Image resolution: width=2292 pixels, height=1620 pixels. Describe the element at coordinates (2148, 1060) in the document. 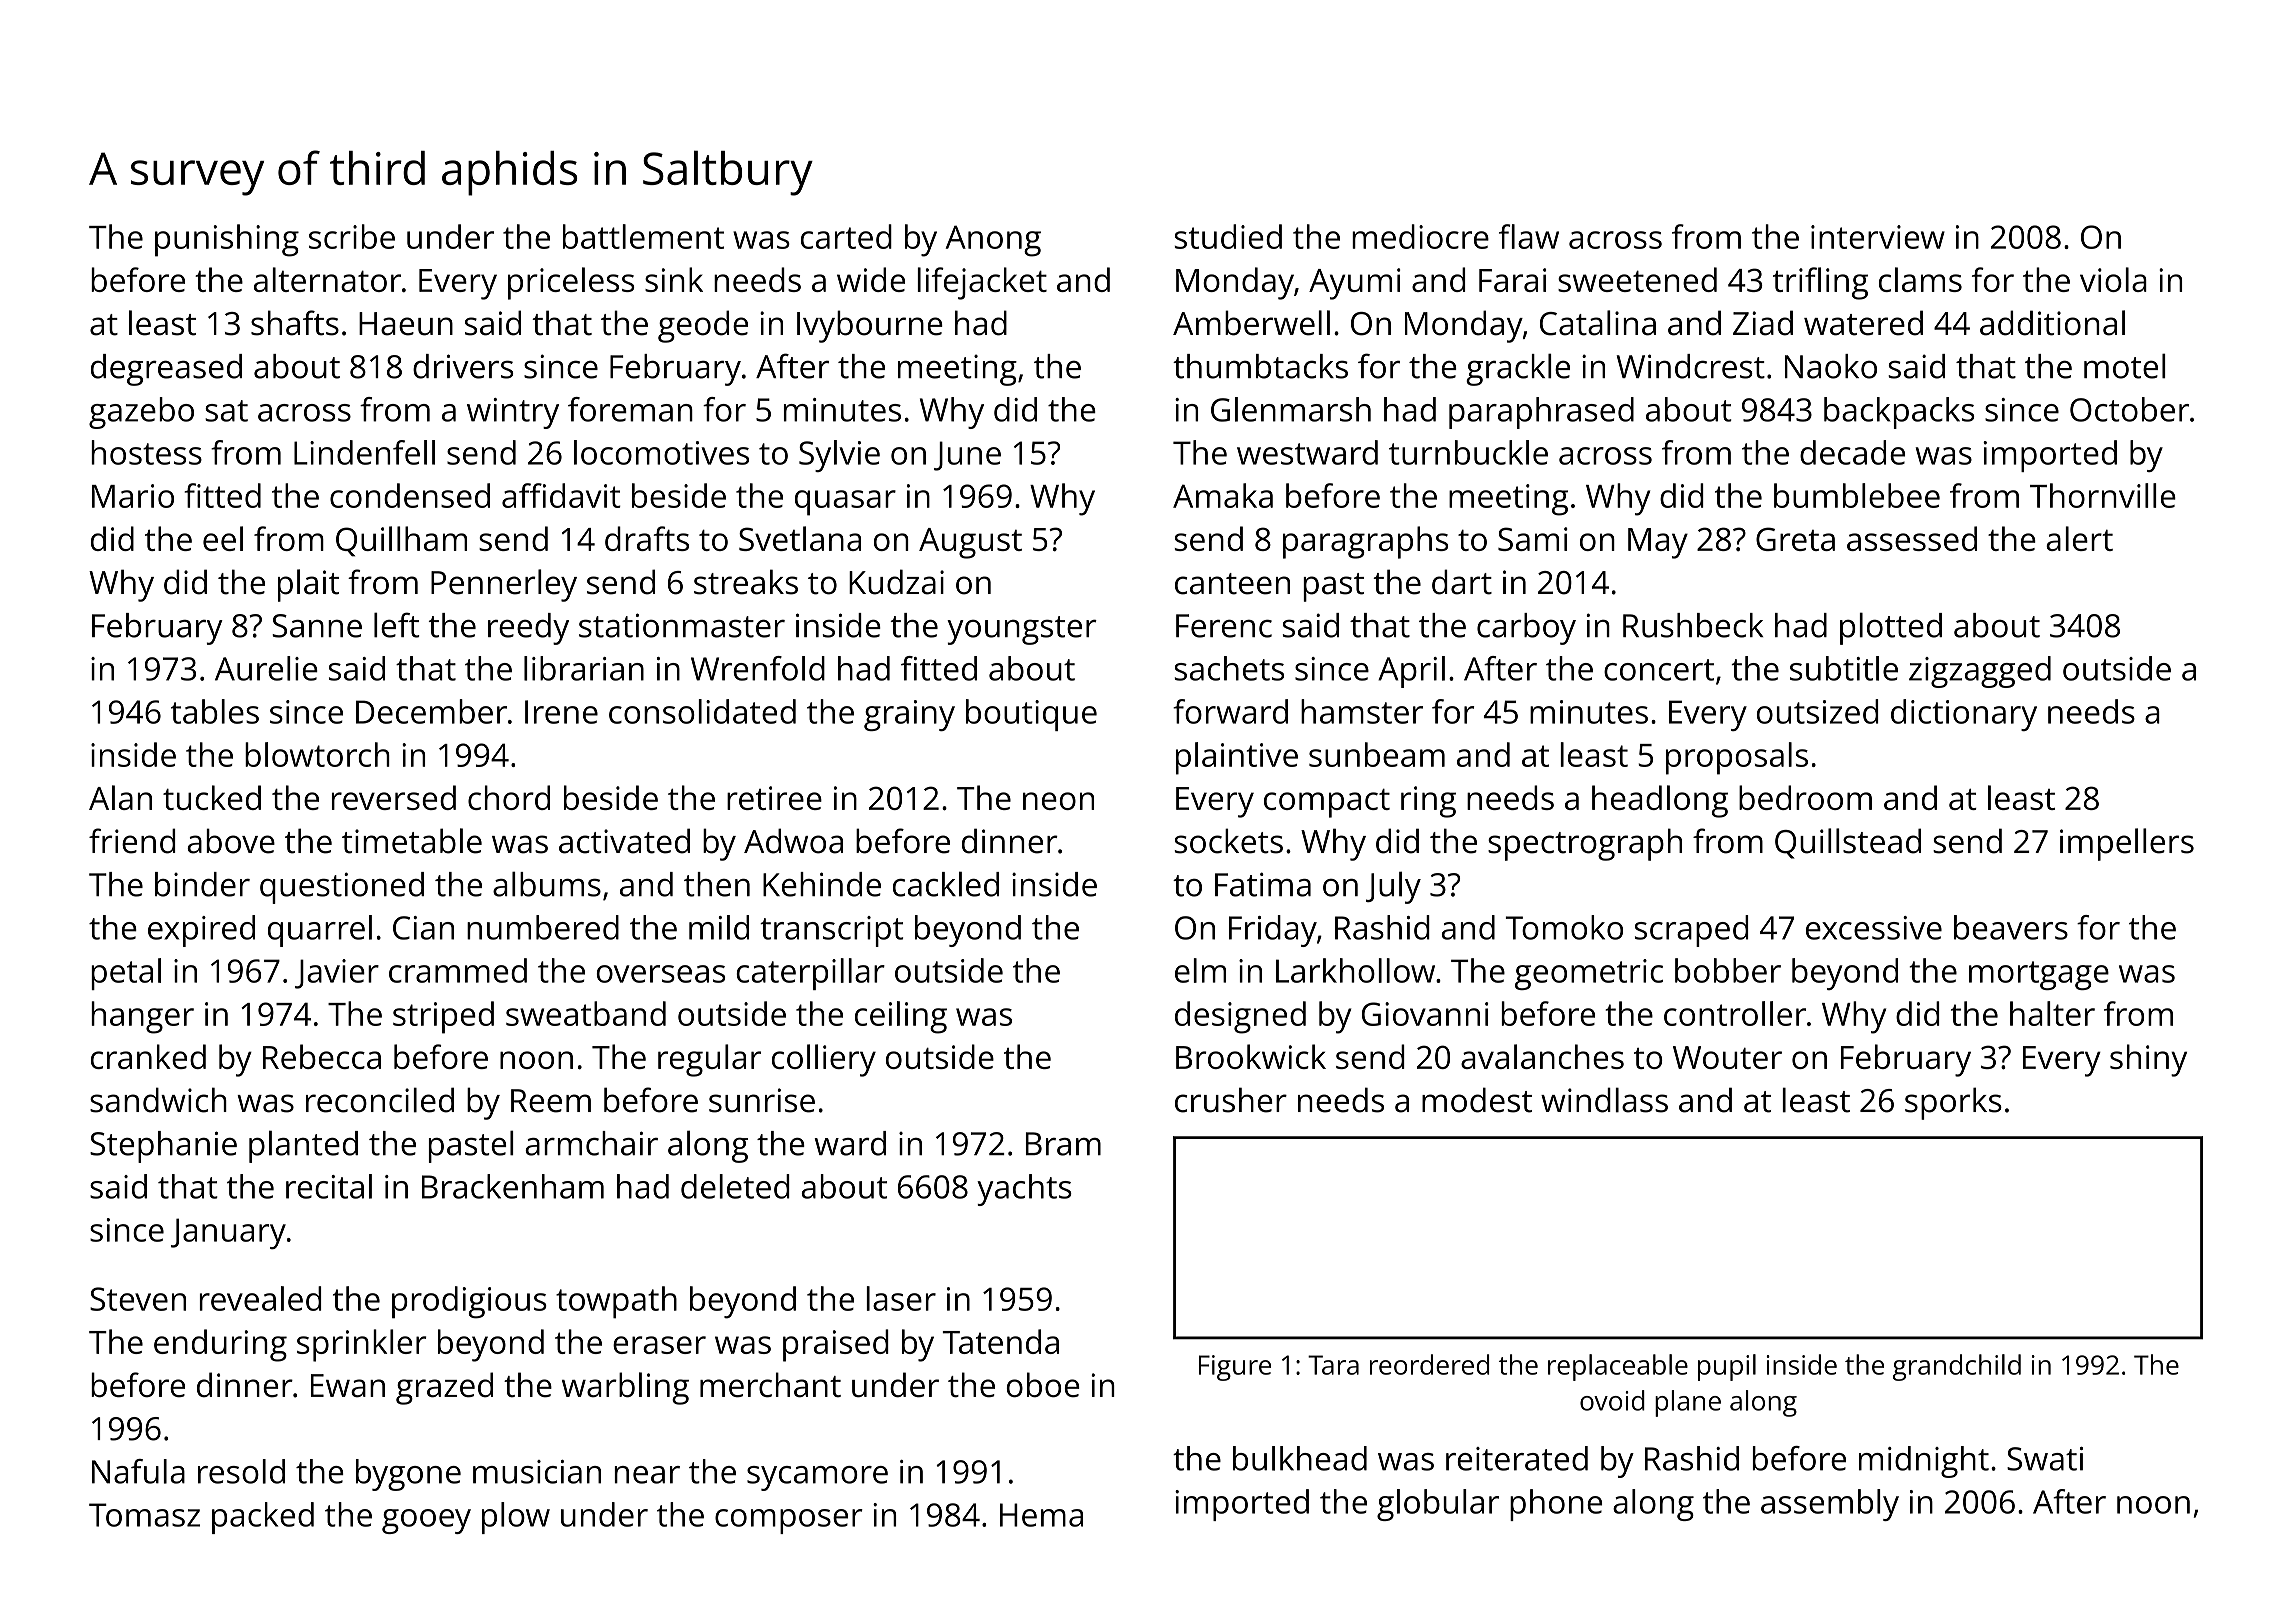

I see `shiny` at that location.
